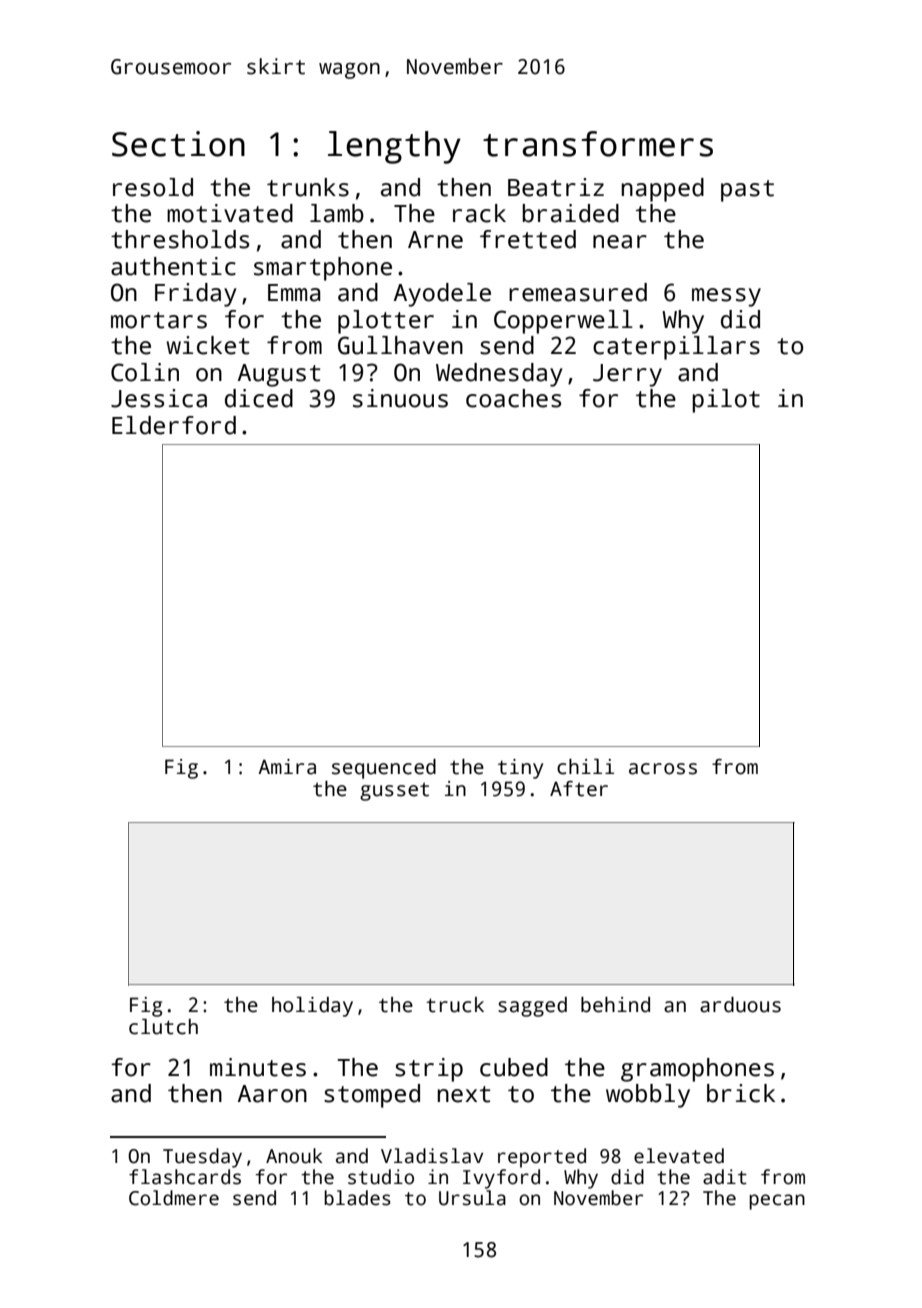 This screenshot has width=922, height=1308. Describe the element at coordinates (208, 345) in the screenshot. I see `wicket` at that location.
